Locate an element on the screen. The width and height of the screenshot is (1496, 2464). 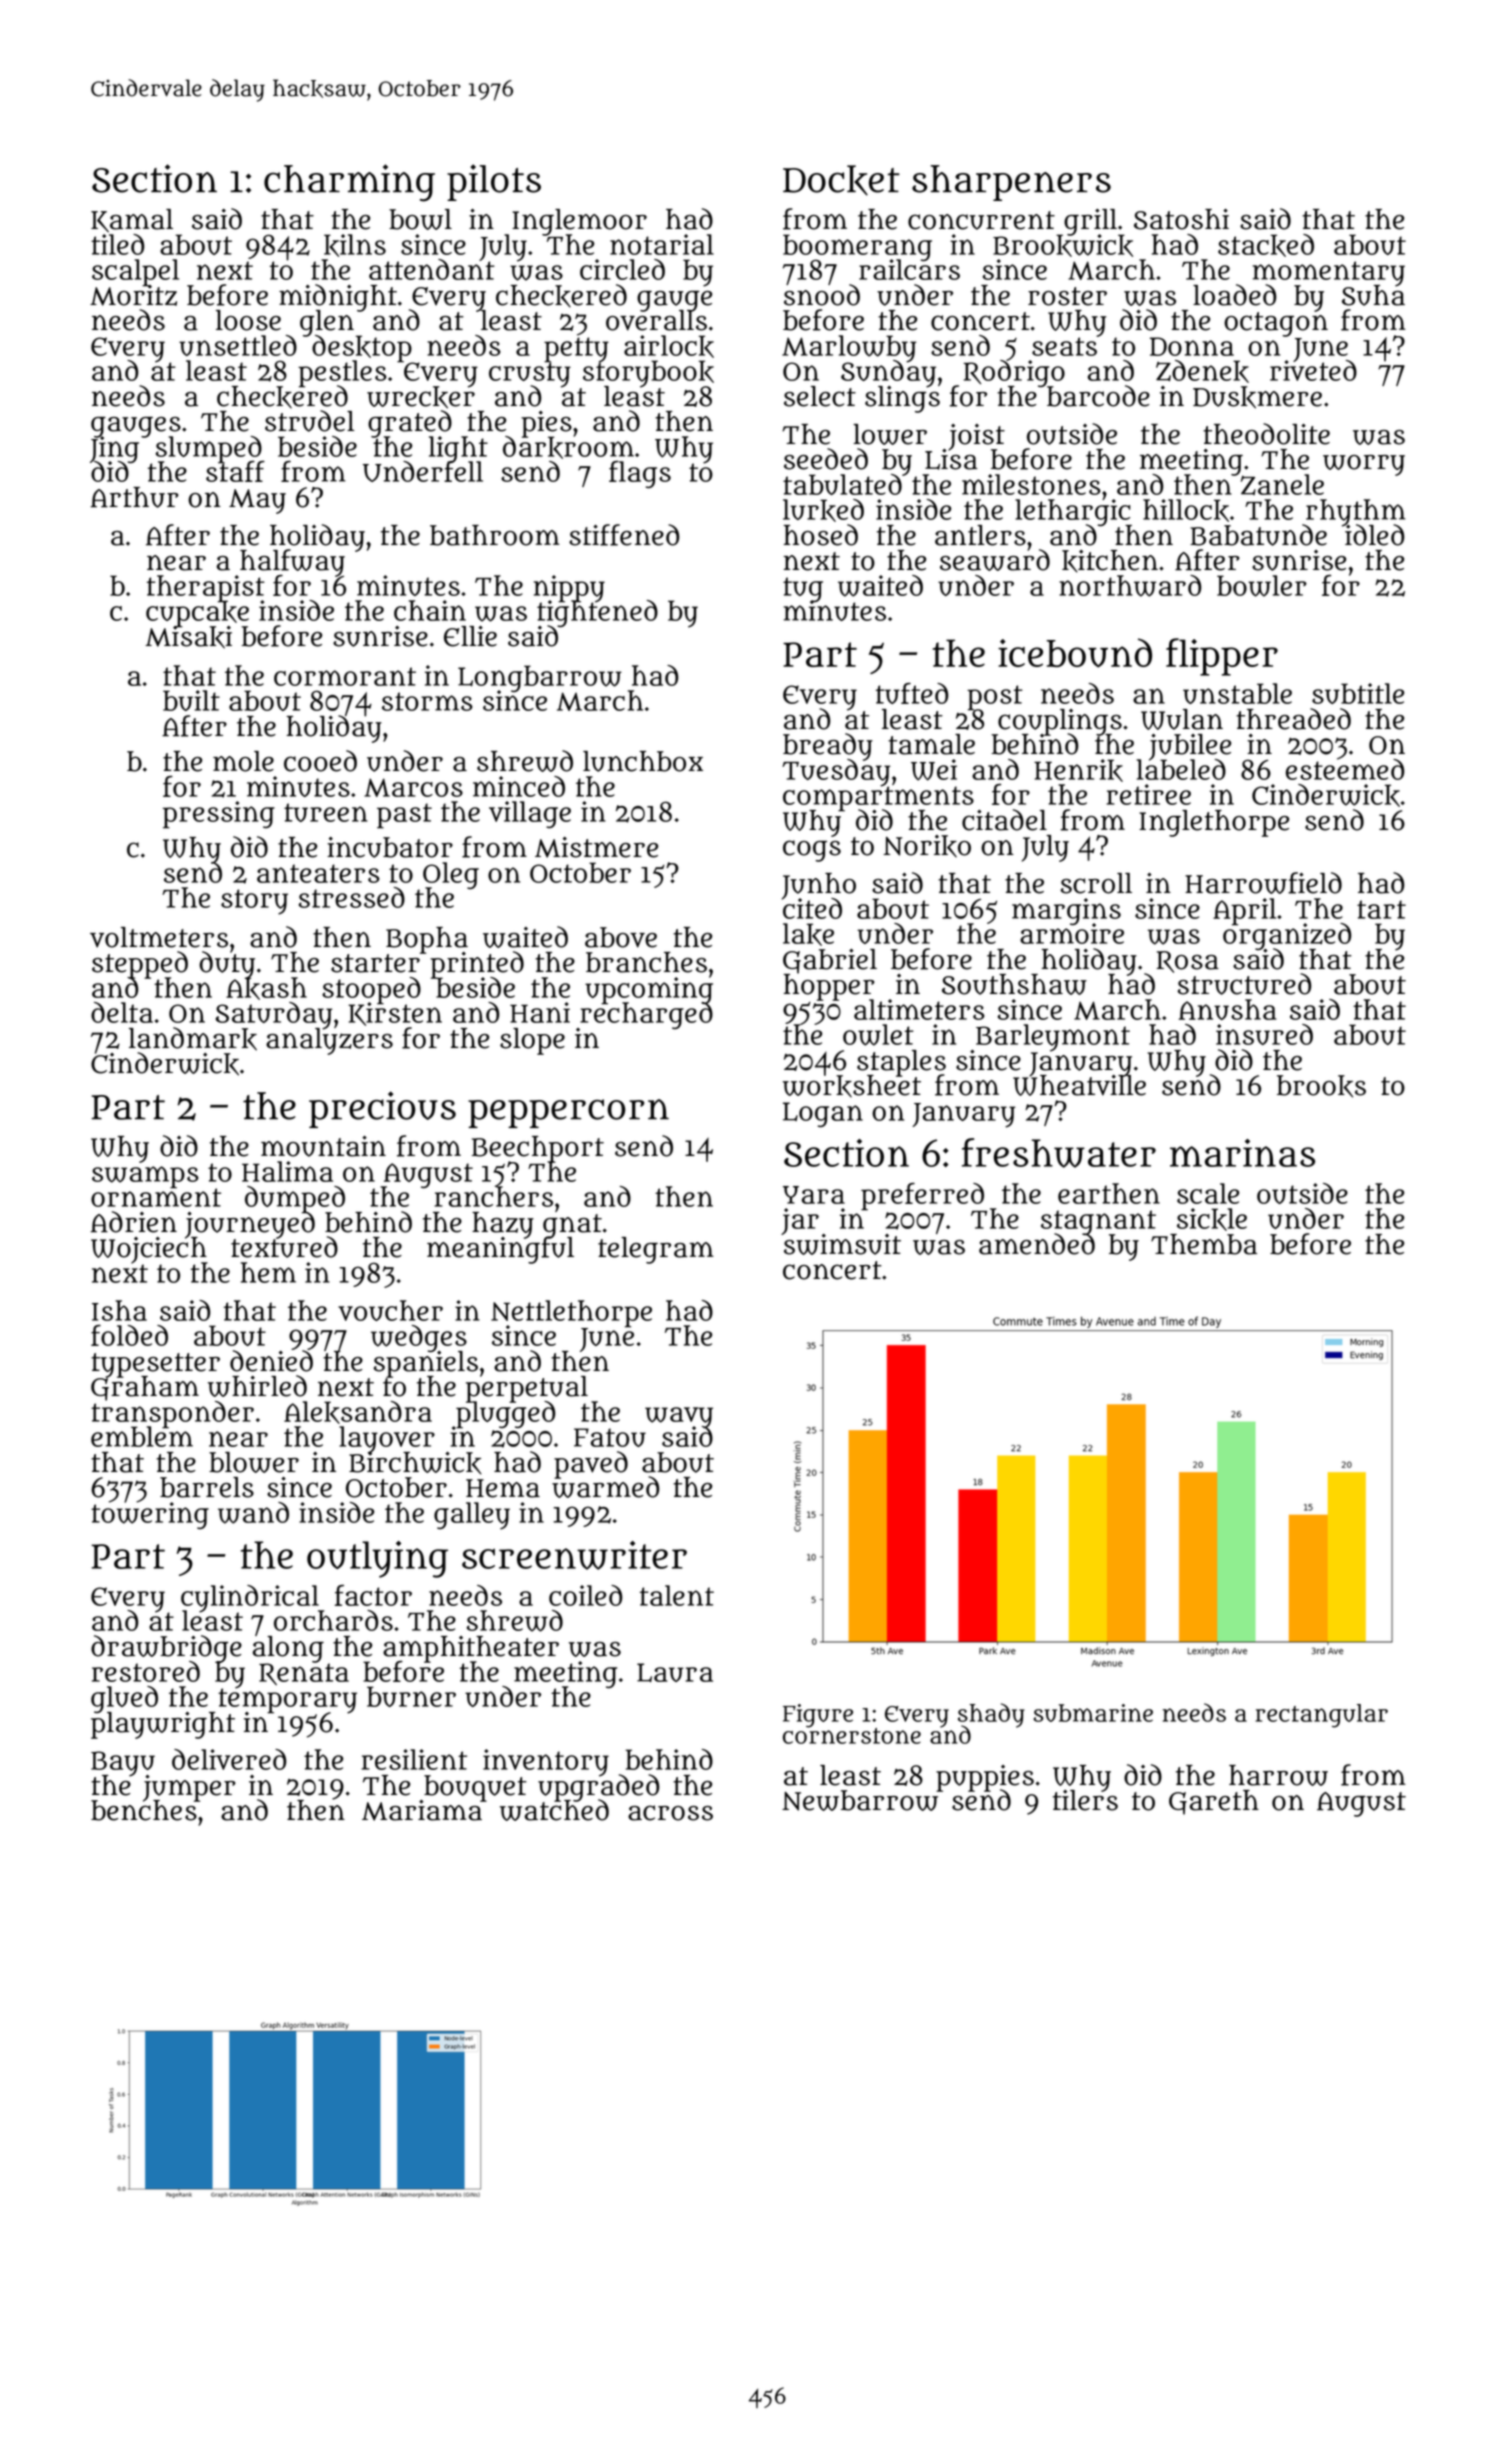
delta is located at coordinates (122, 1012).
